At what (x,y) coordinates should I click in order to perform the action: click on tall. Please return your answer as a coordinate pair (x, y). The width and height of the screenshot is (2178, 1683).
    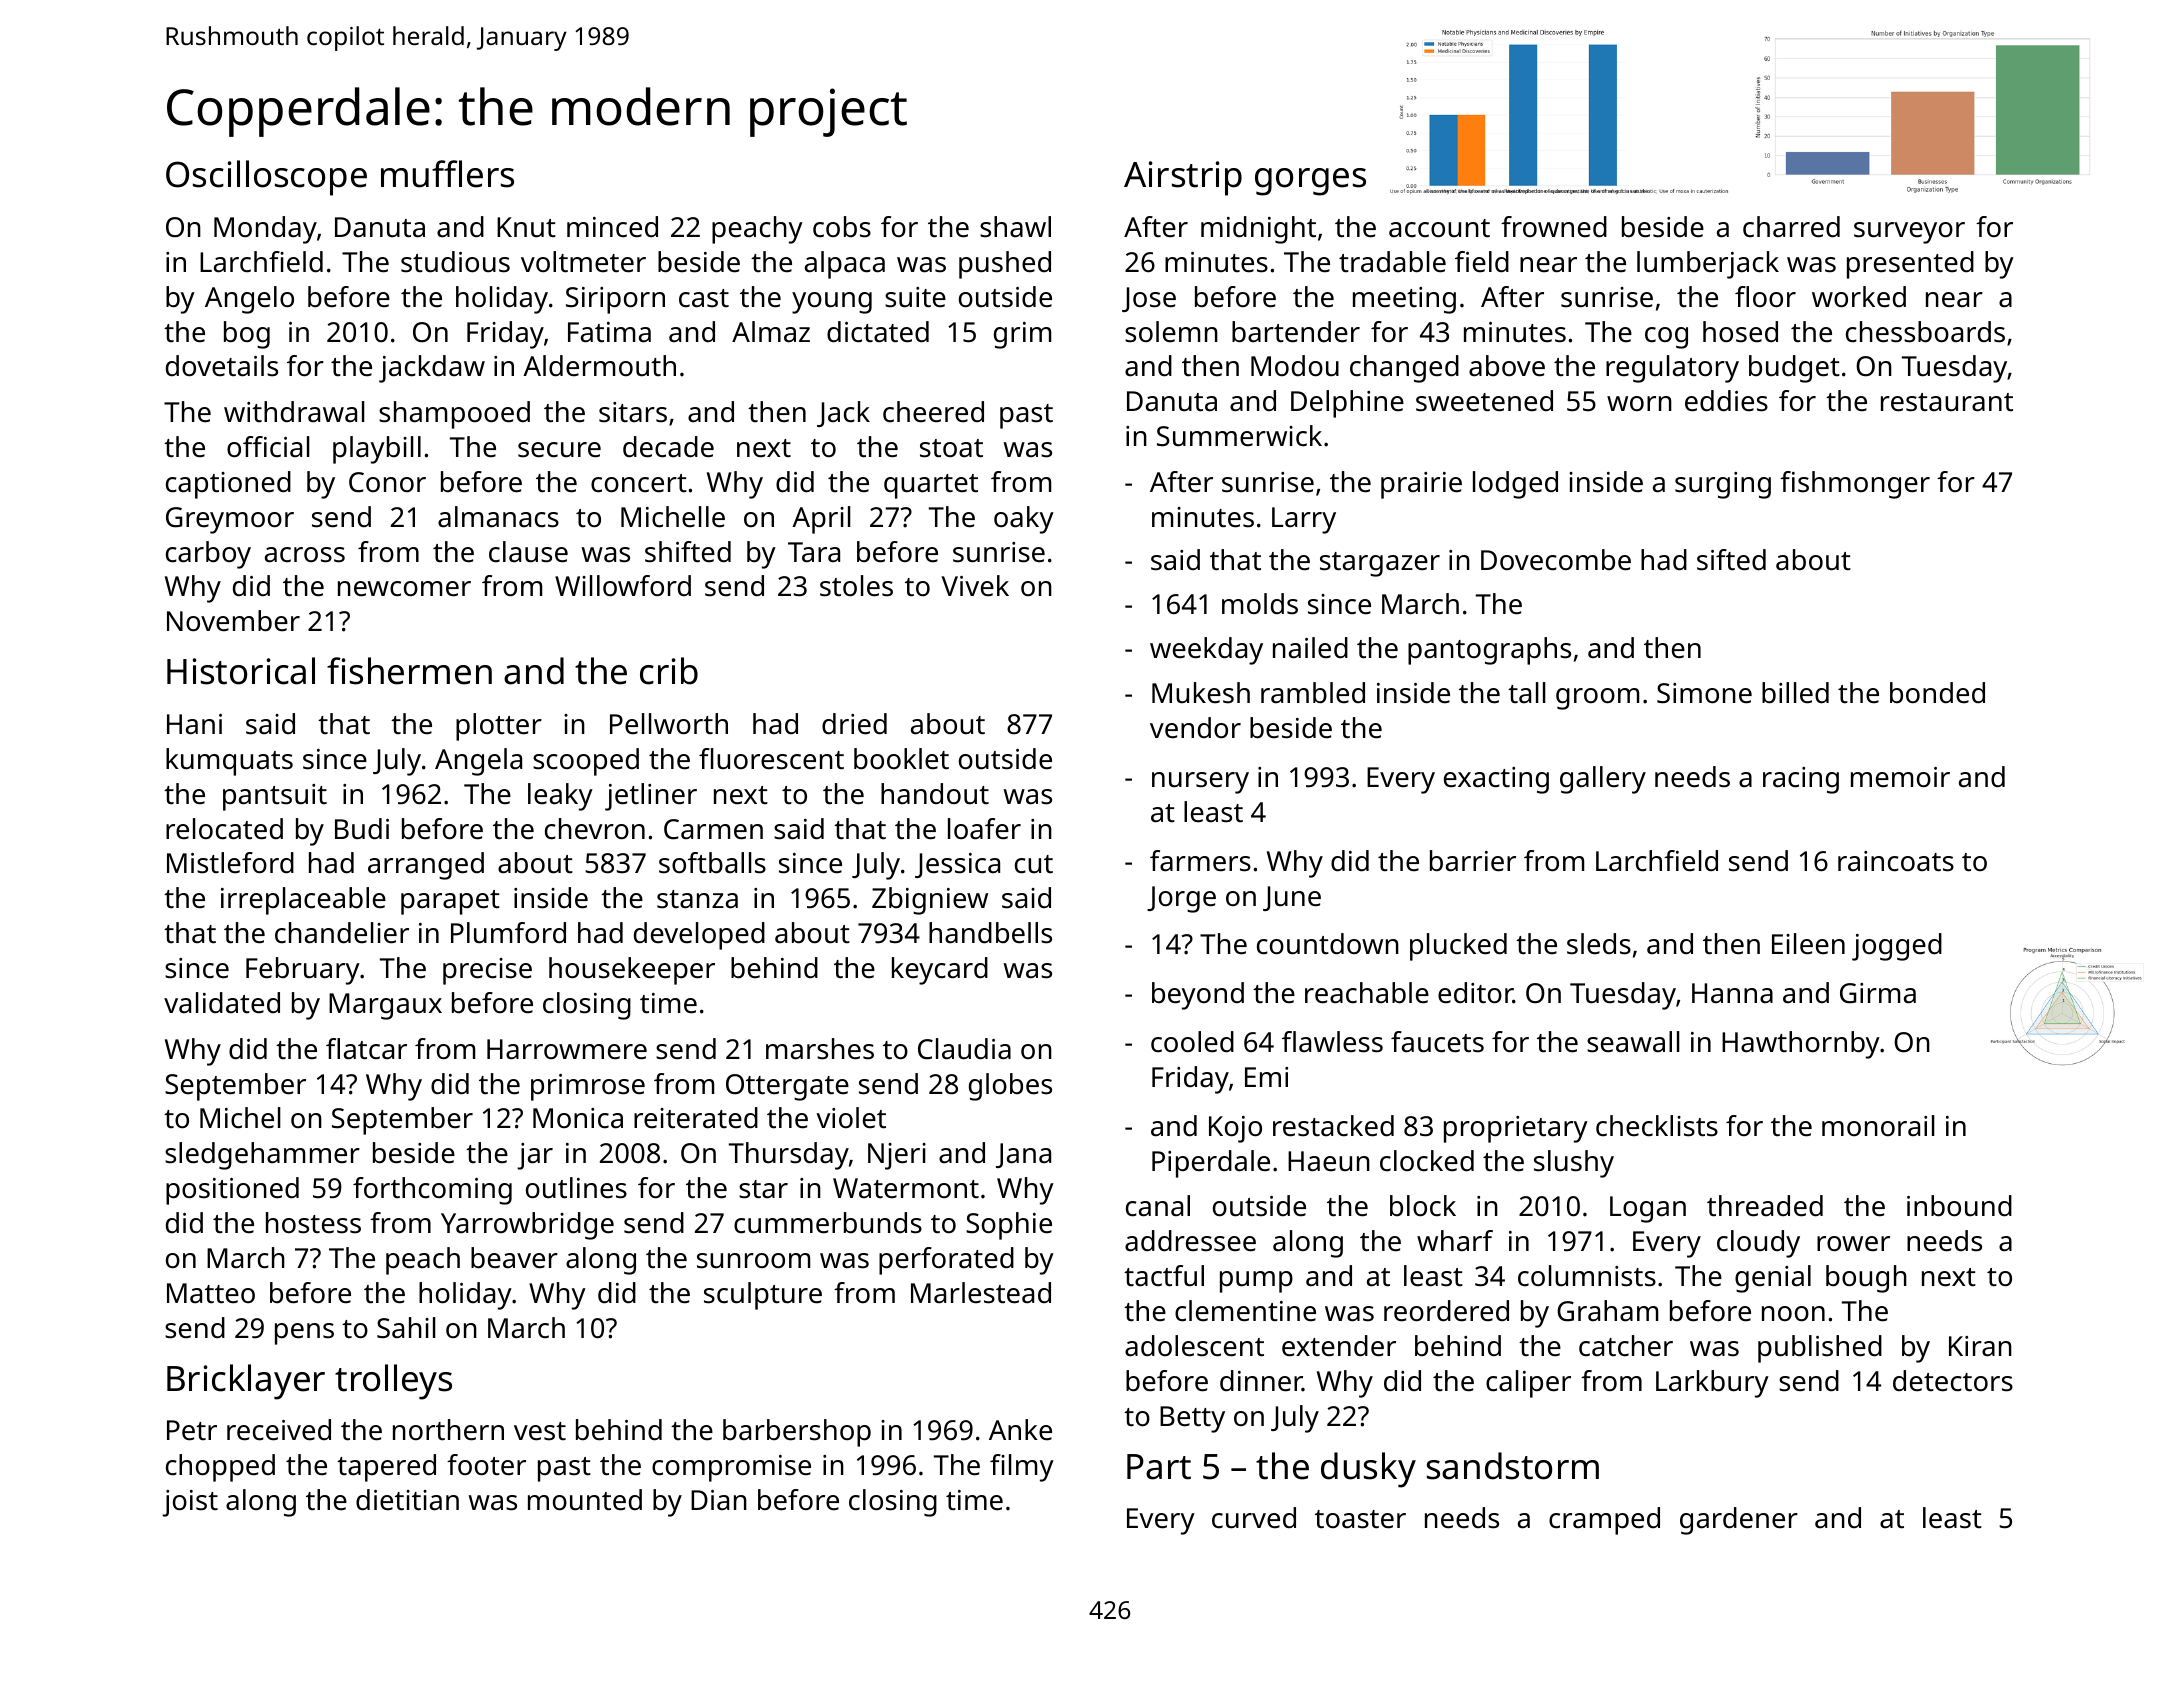
    Looking at the image, I should click on (1527, 693).
